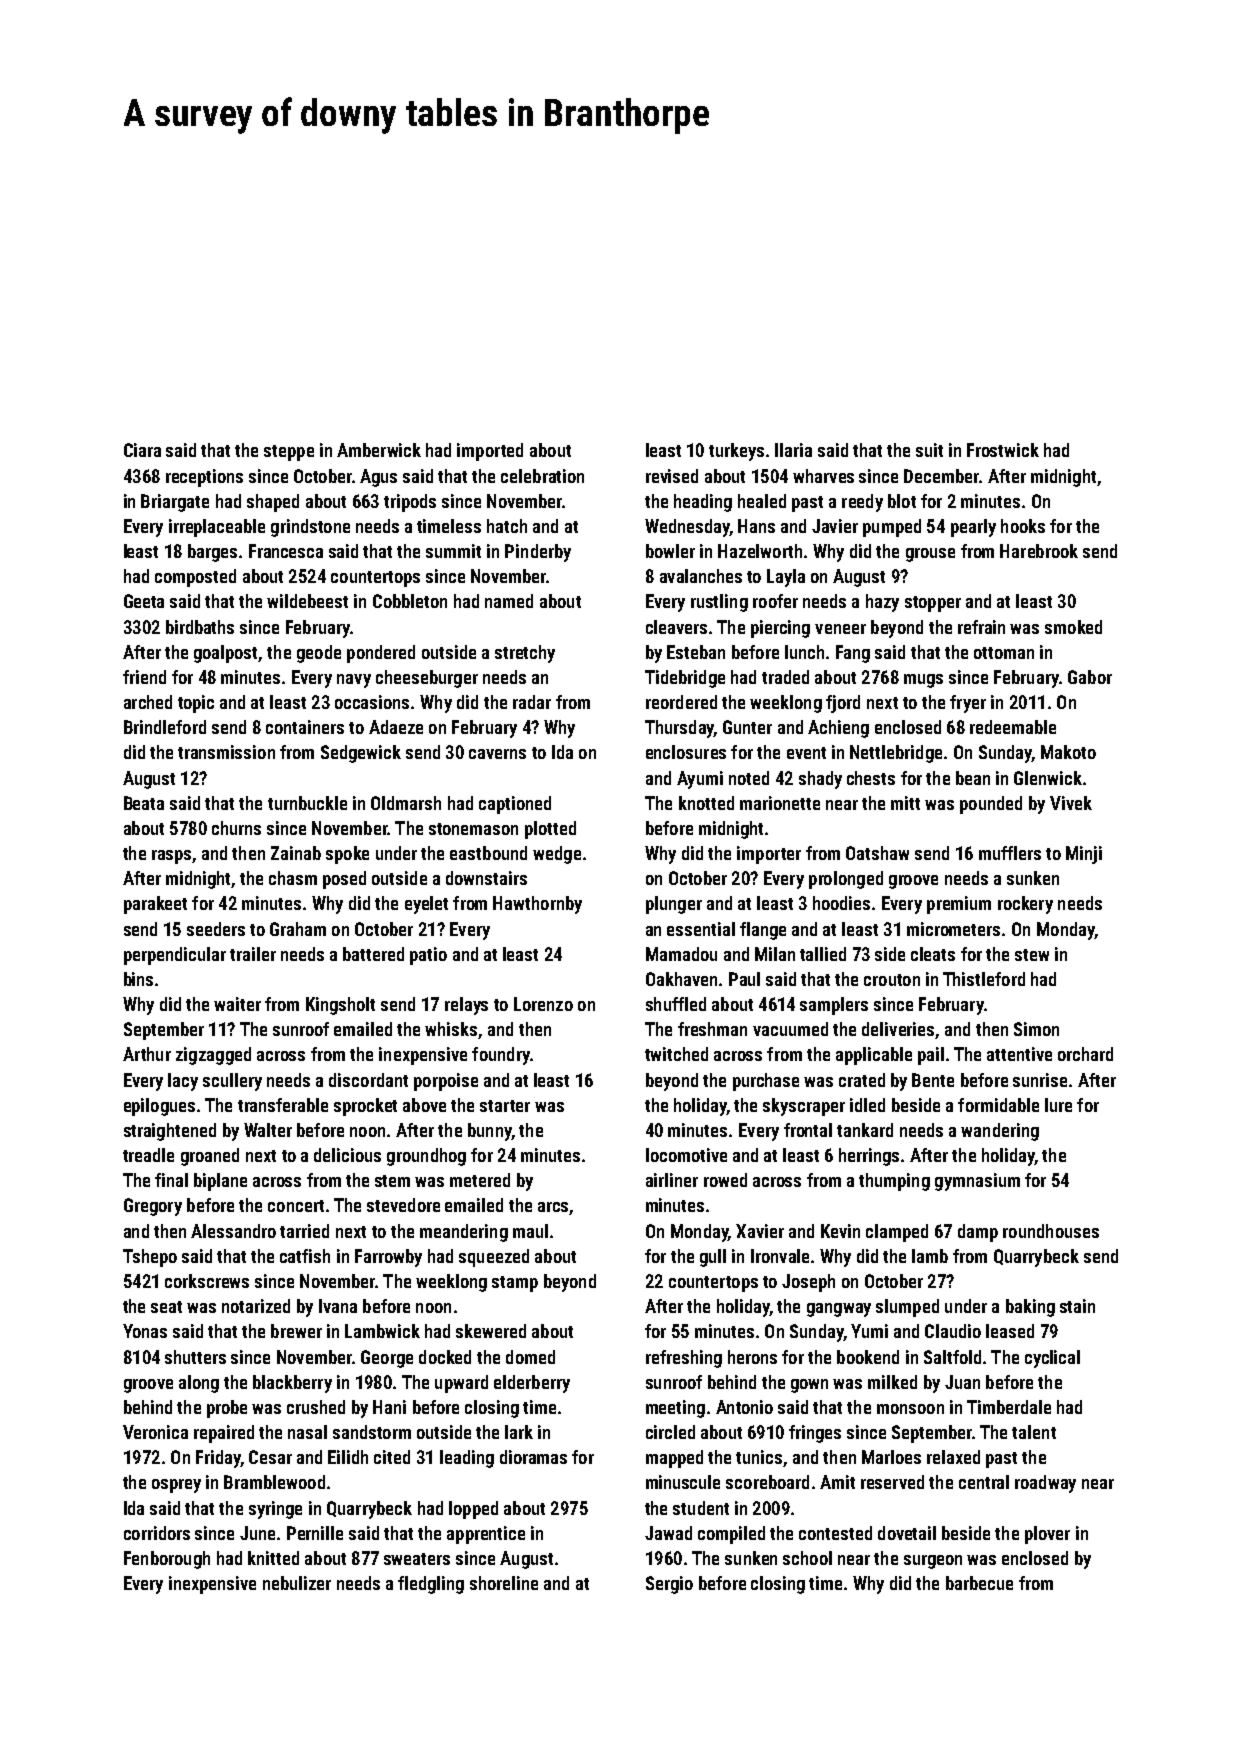 Image resolution: width=1242 pixels, height=1757 pixels. What do you see at coordinates (431, 1585) in the document?
I see `fledgling` at bounding box center [431, 1585].
